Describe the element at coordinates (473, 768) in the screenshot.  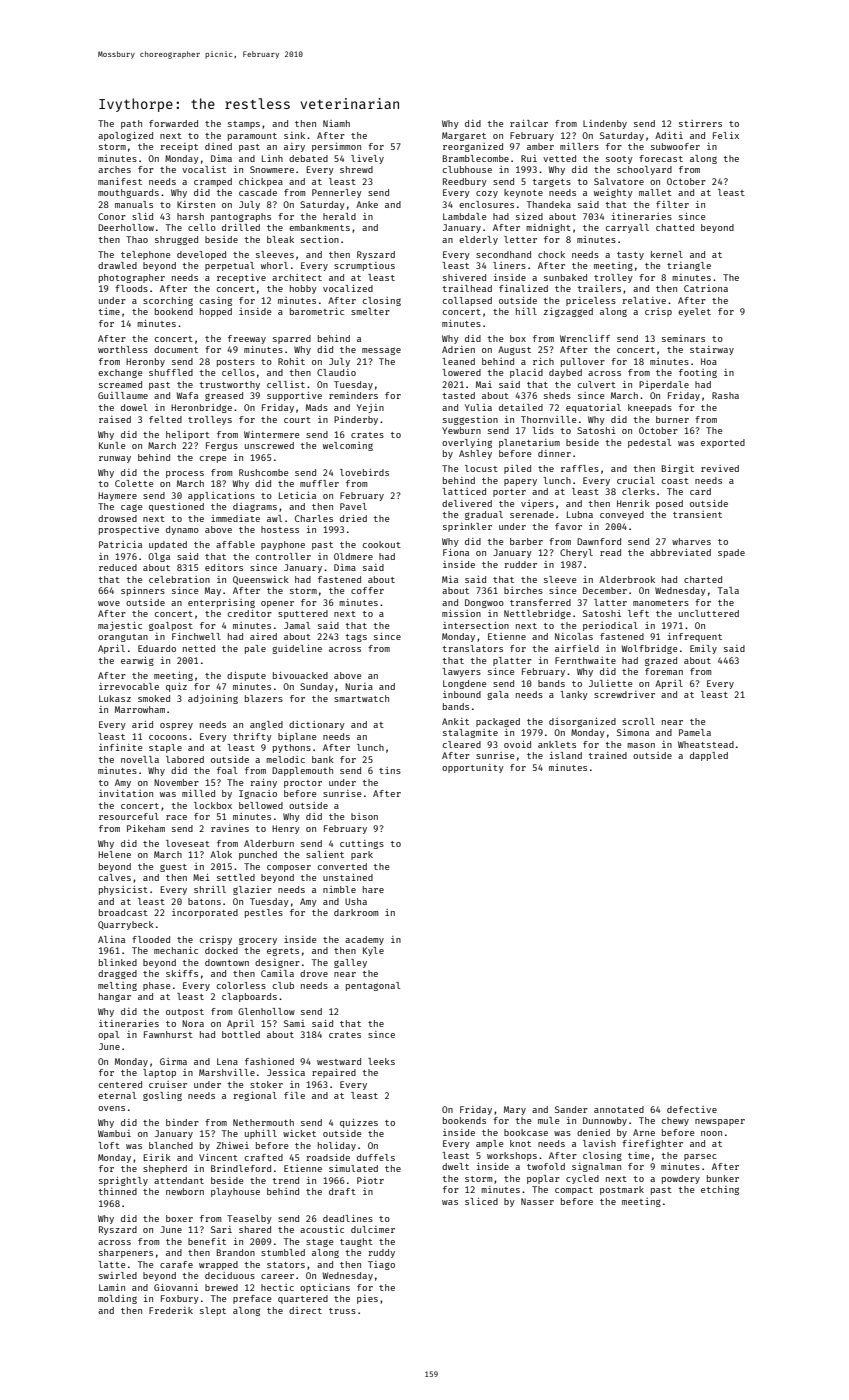
I see `opportunity` at that location.
